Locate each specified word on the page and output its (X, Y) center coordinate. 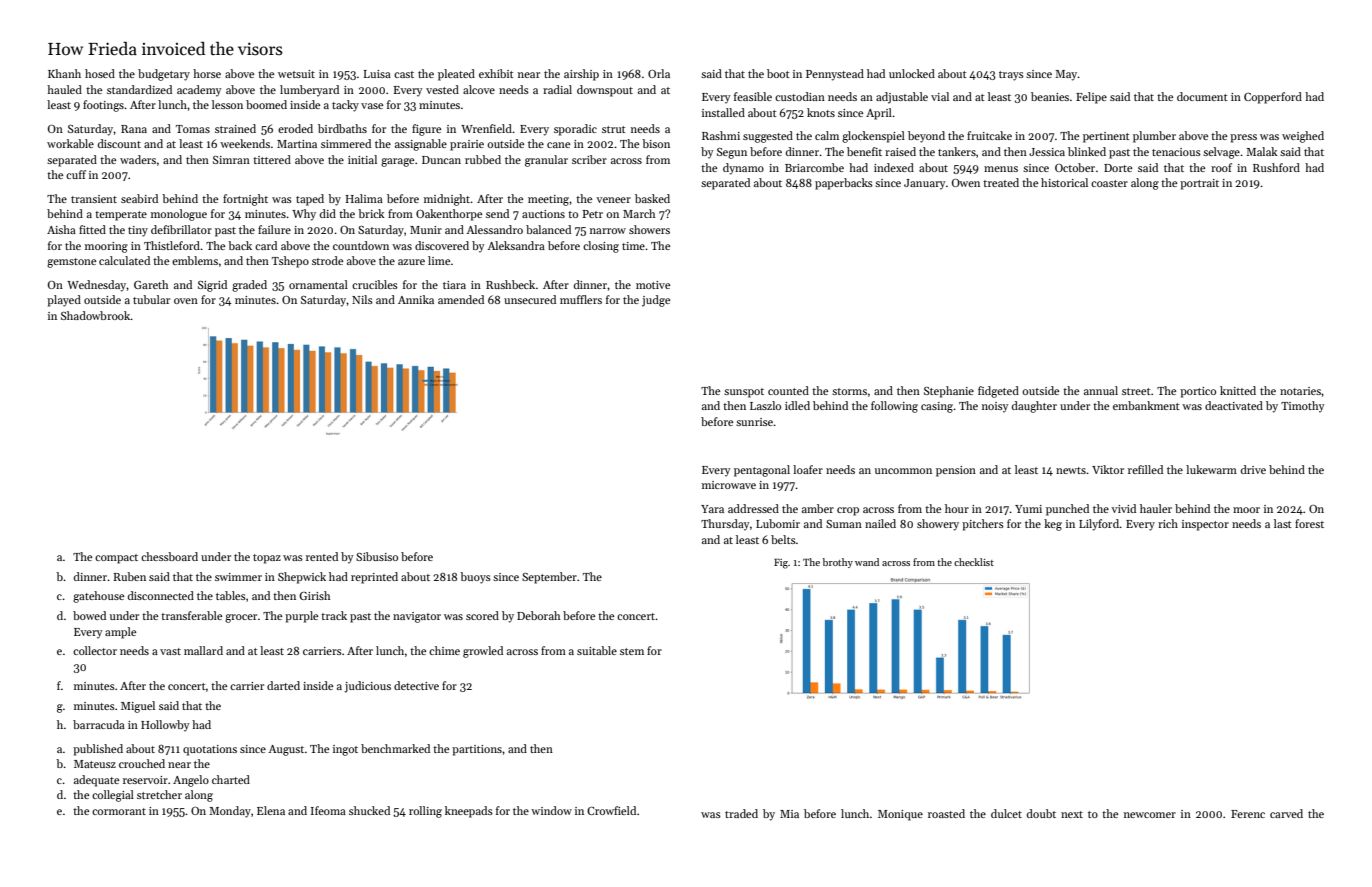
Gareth (151, 284)
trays (1011, 76)
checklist (974, 562)
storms (849, 391)
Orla (659, 73)
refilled (1145, 469)
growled (483, 652)
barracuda (99, 724)
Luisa (377, 74)
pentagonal (762, 471)
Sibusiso (377, 556)
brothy (838, 563)
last (1283, 523)
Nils (362, 299)
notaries (1300, 391)
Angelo (191, 781)
